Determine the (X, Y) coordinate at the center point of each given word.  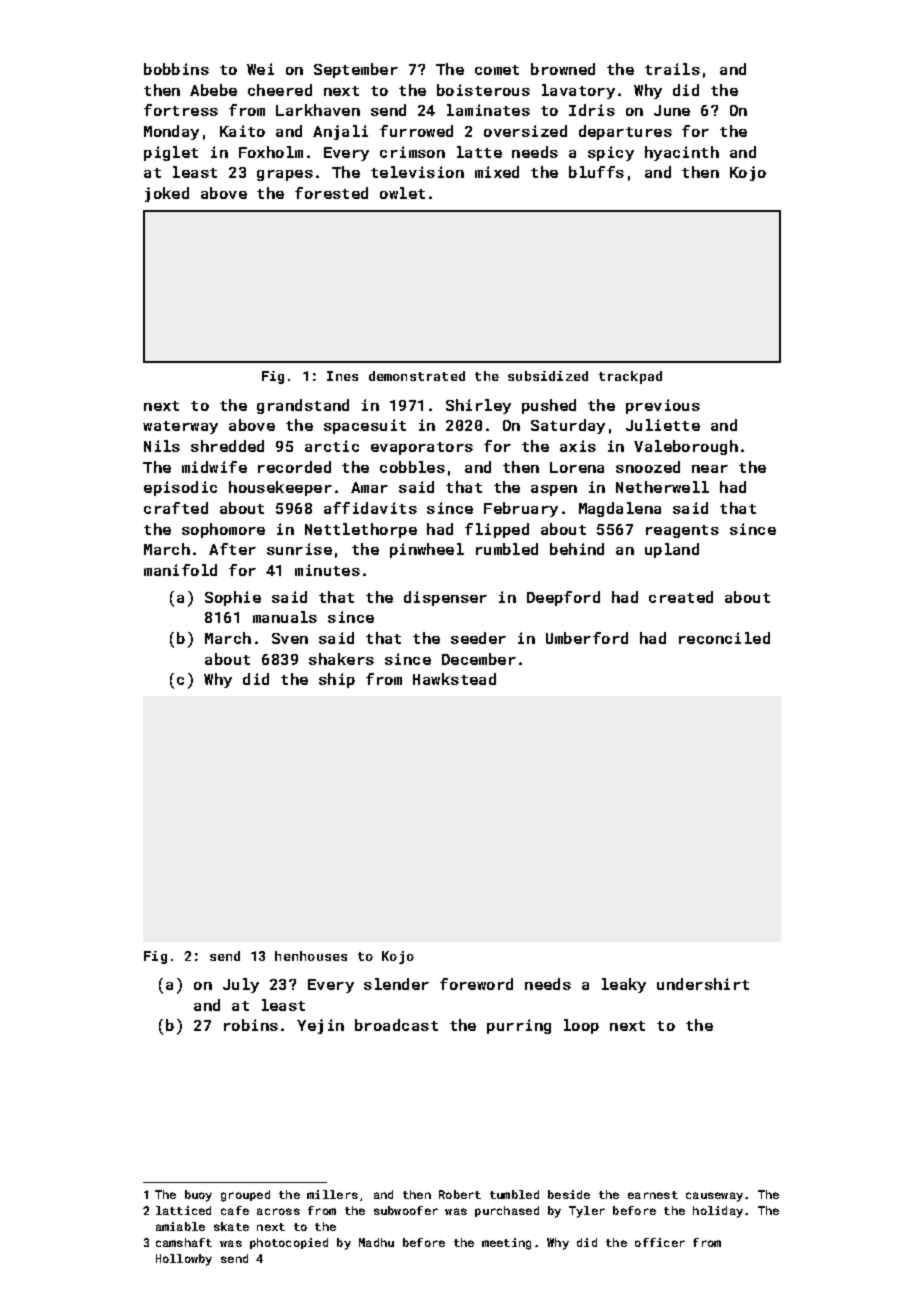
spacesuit (365, 426)
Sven (290, 638)
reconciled (724, 638)
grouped (245, 1196)
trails (672, 69)
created (681, 597)
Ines (342, 376)
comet (497, 70)
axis (578, 446)
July (241, 985)
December (479, 659)
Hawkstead (454, 679)
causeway (714, 1197)
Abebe (213, 90)
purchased (507, 1211)
